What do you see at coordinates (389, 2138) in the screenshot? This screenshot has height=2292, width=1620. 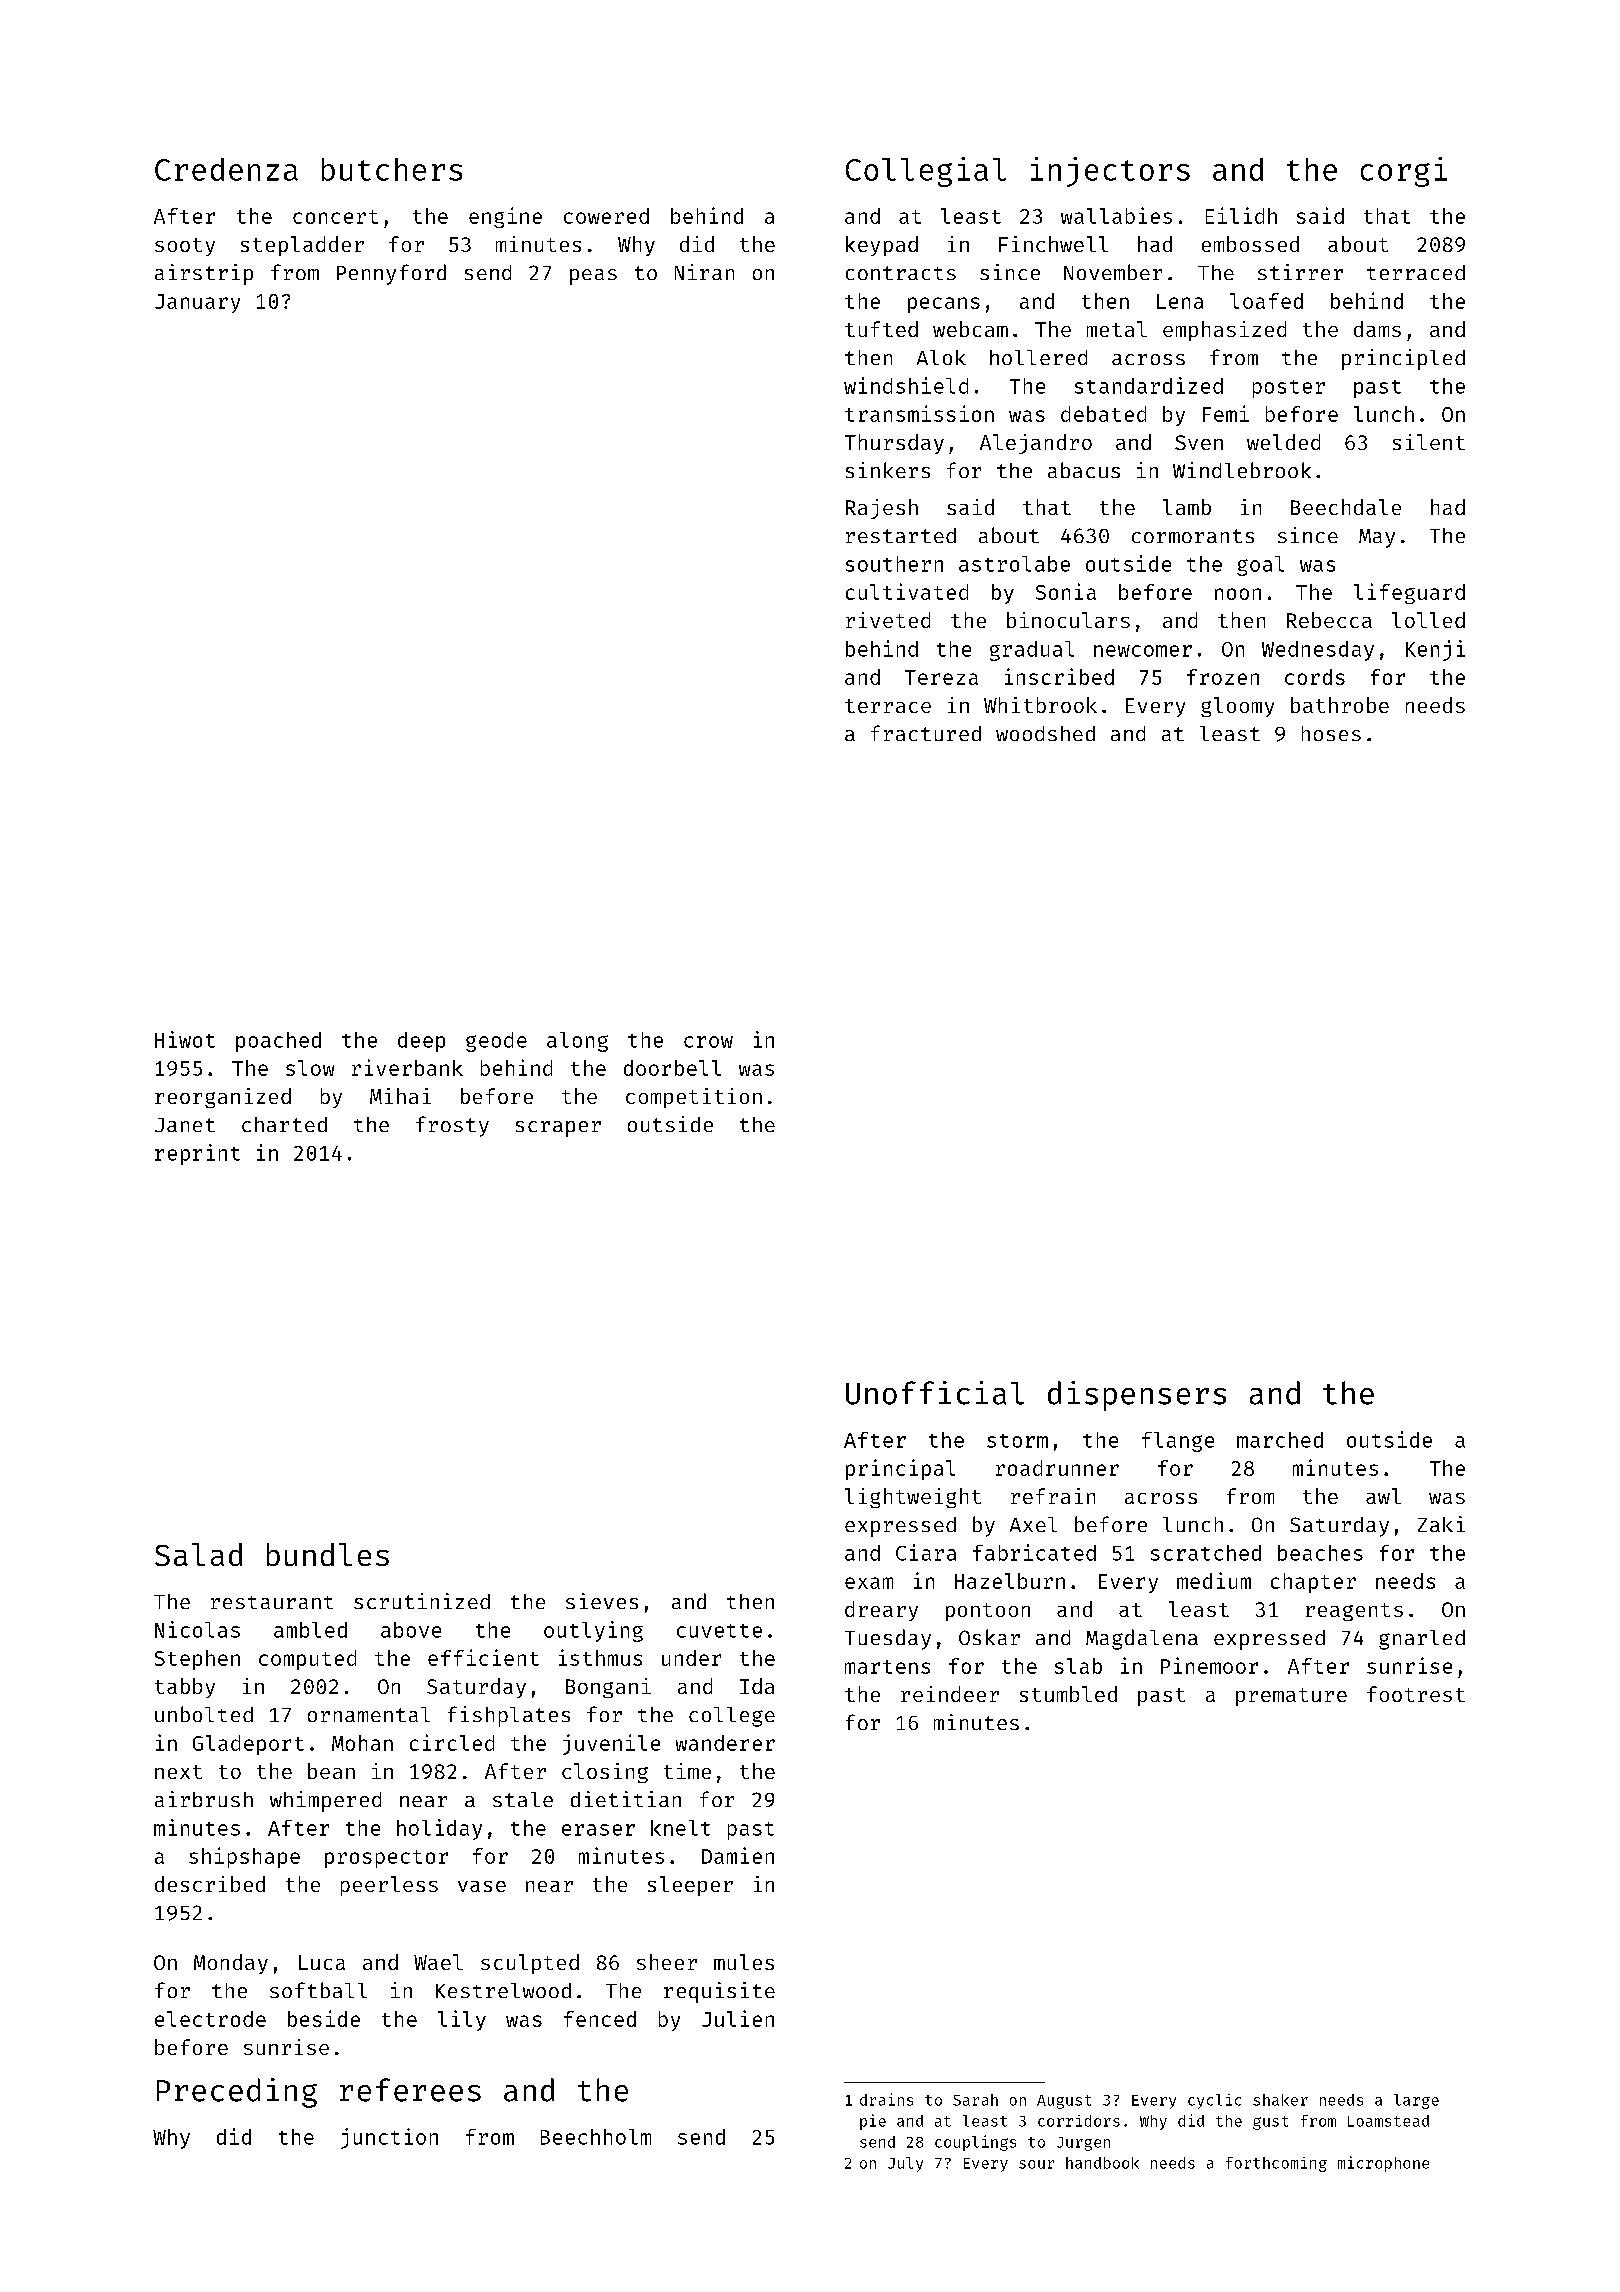 I see `junction` at bounding box center [389, 2138].
